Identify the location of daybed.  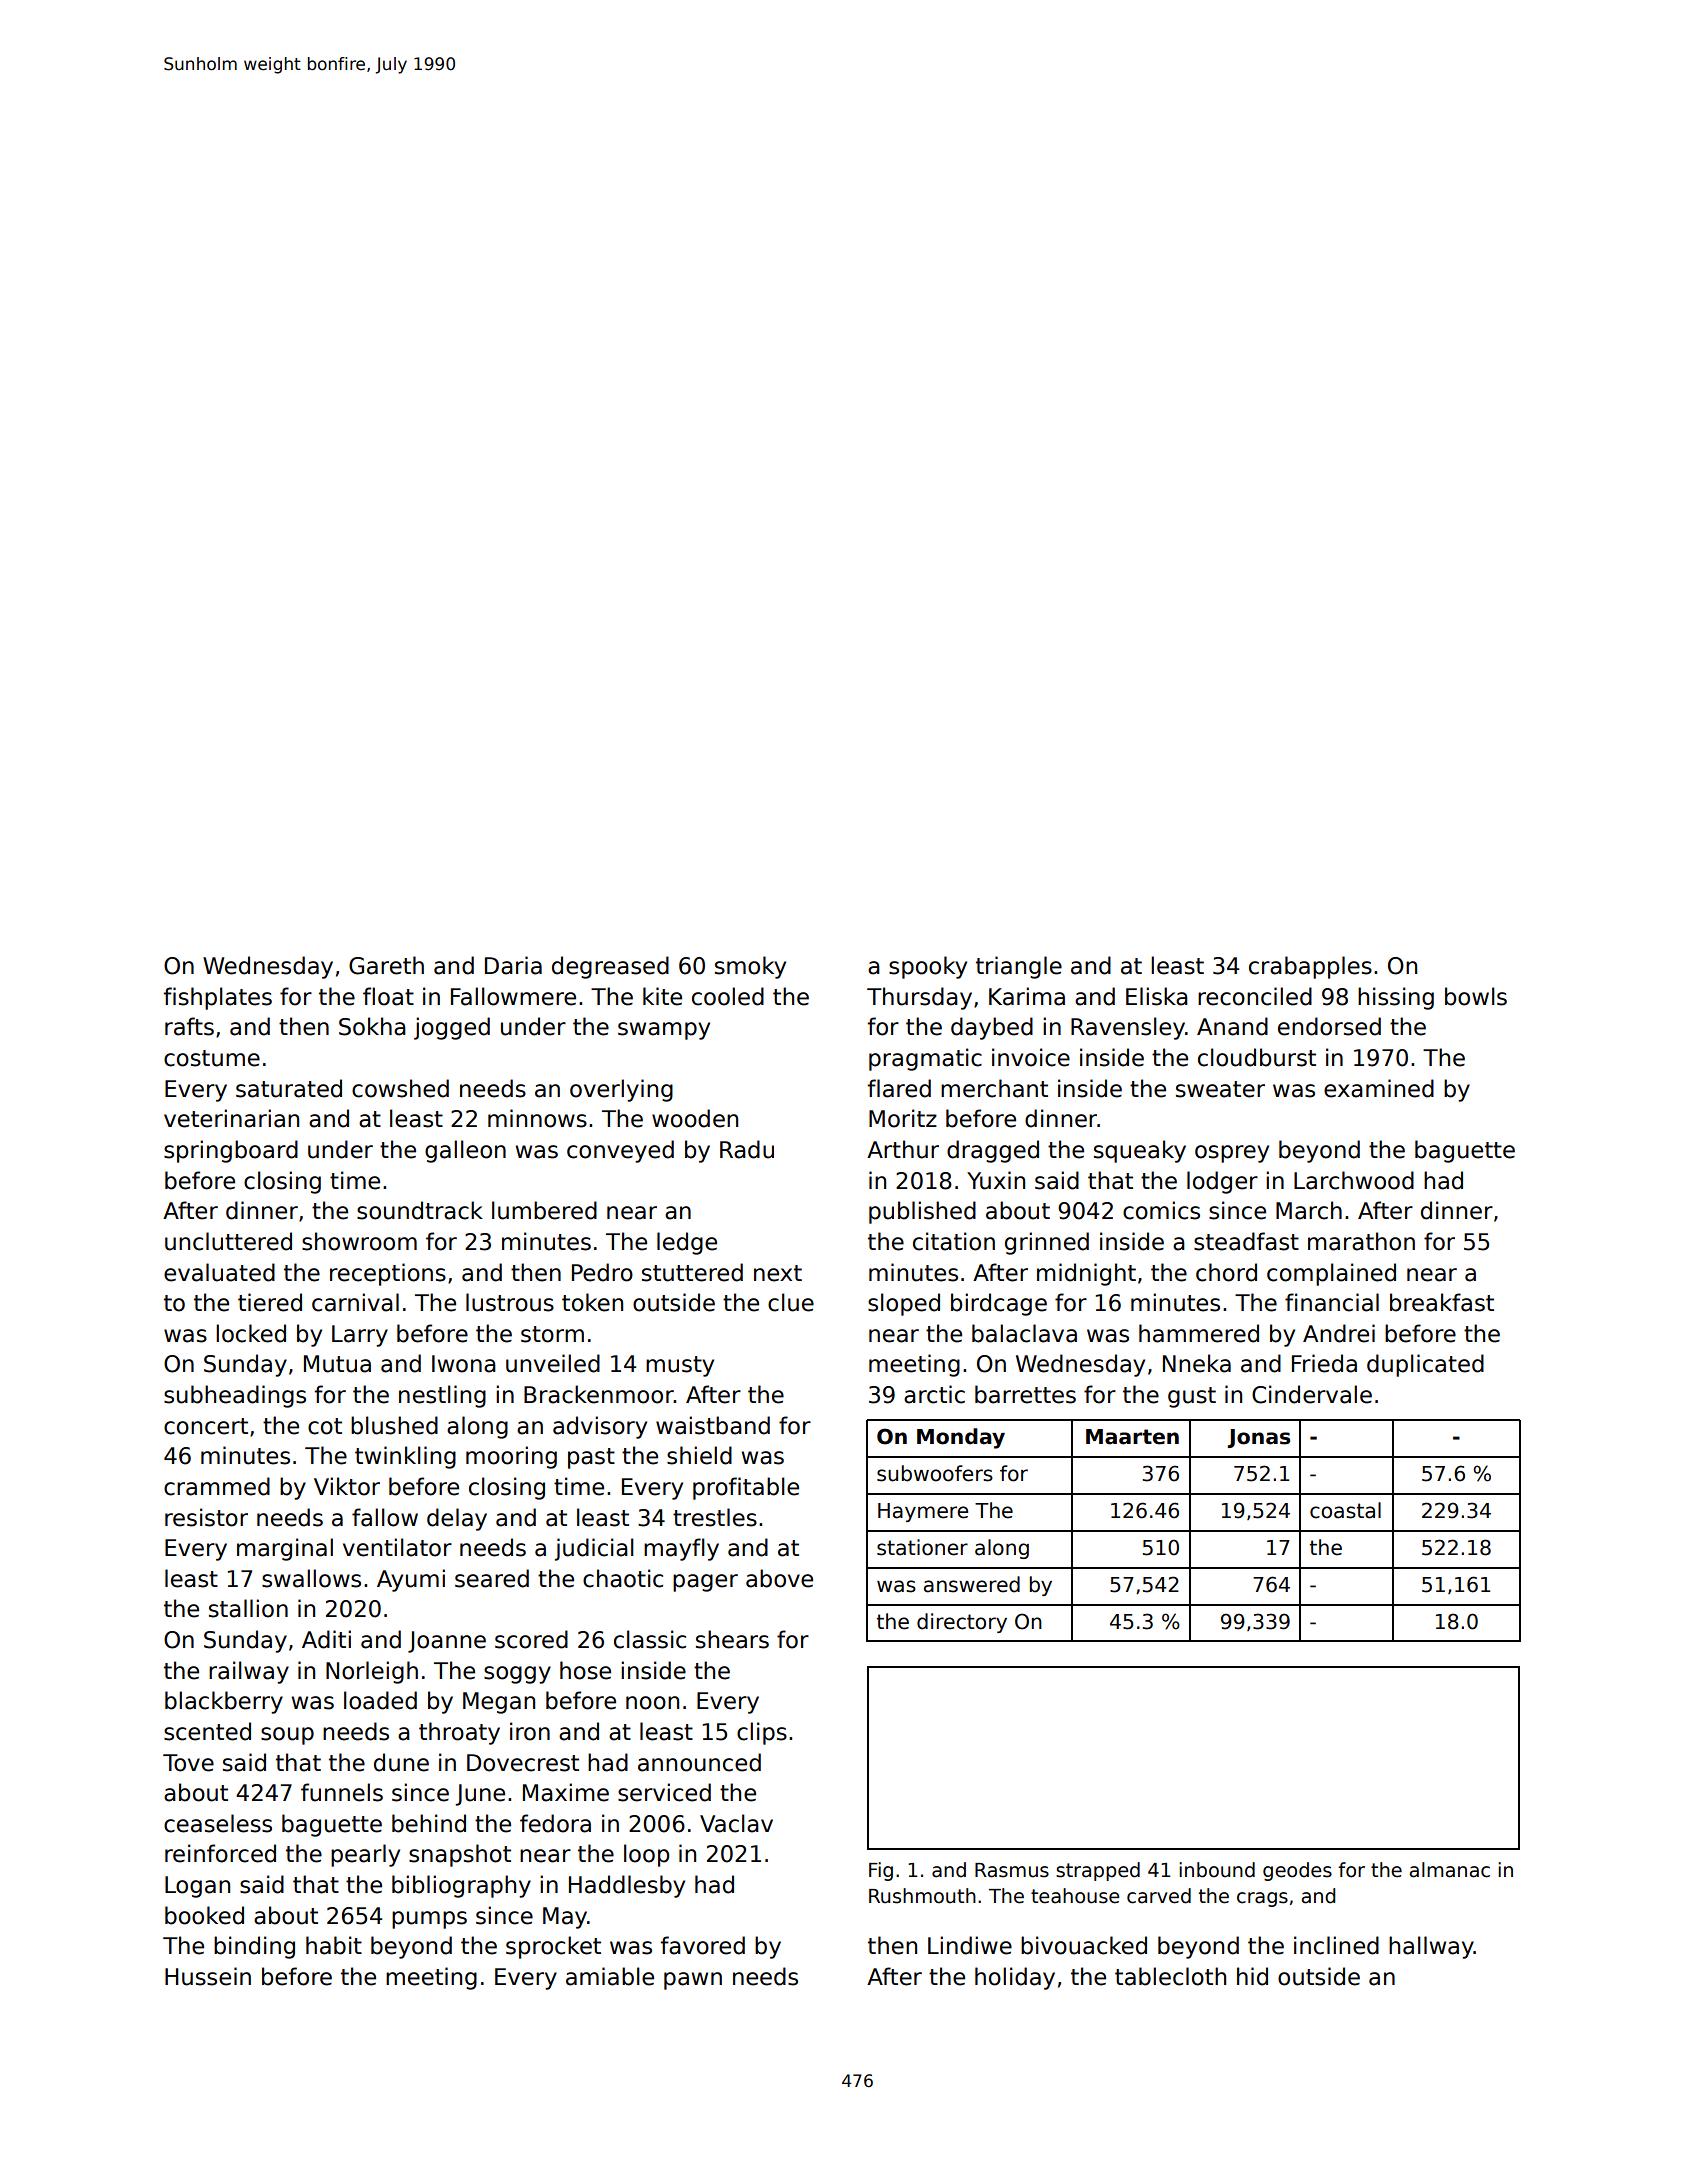
(992, 1028).
